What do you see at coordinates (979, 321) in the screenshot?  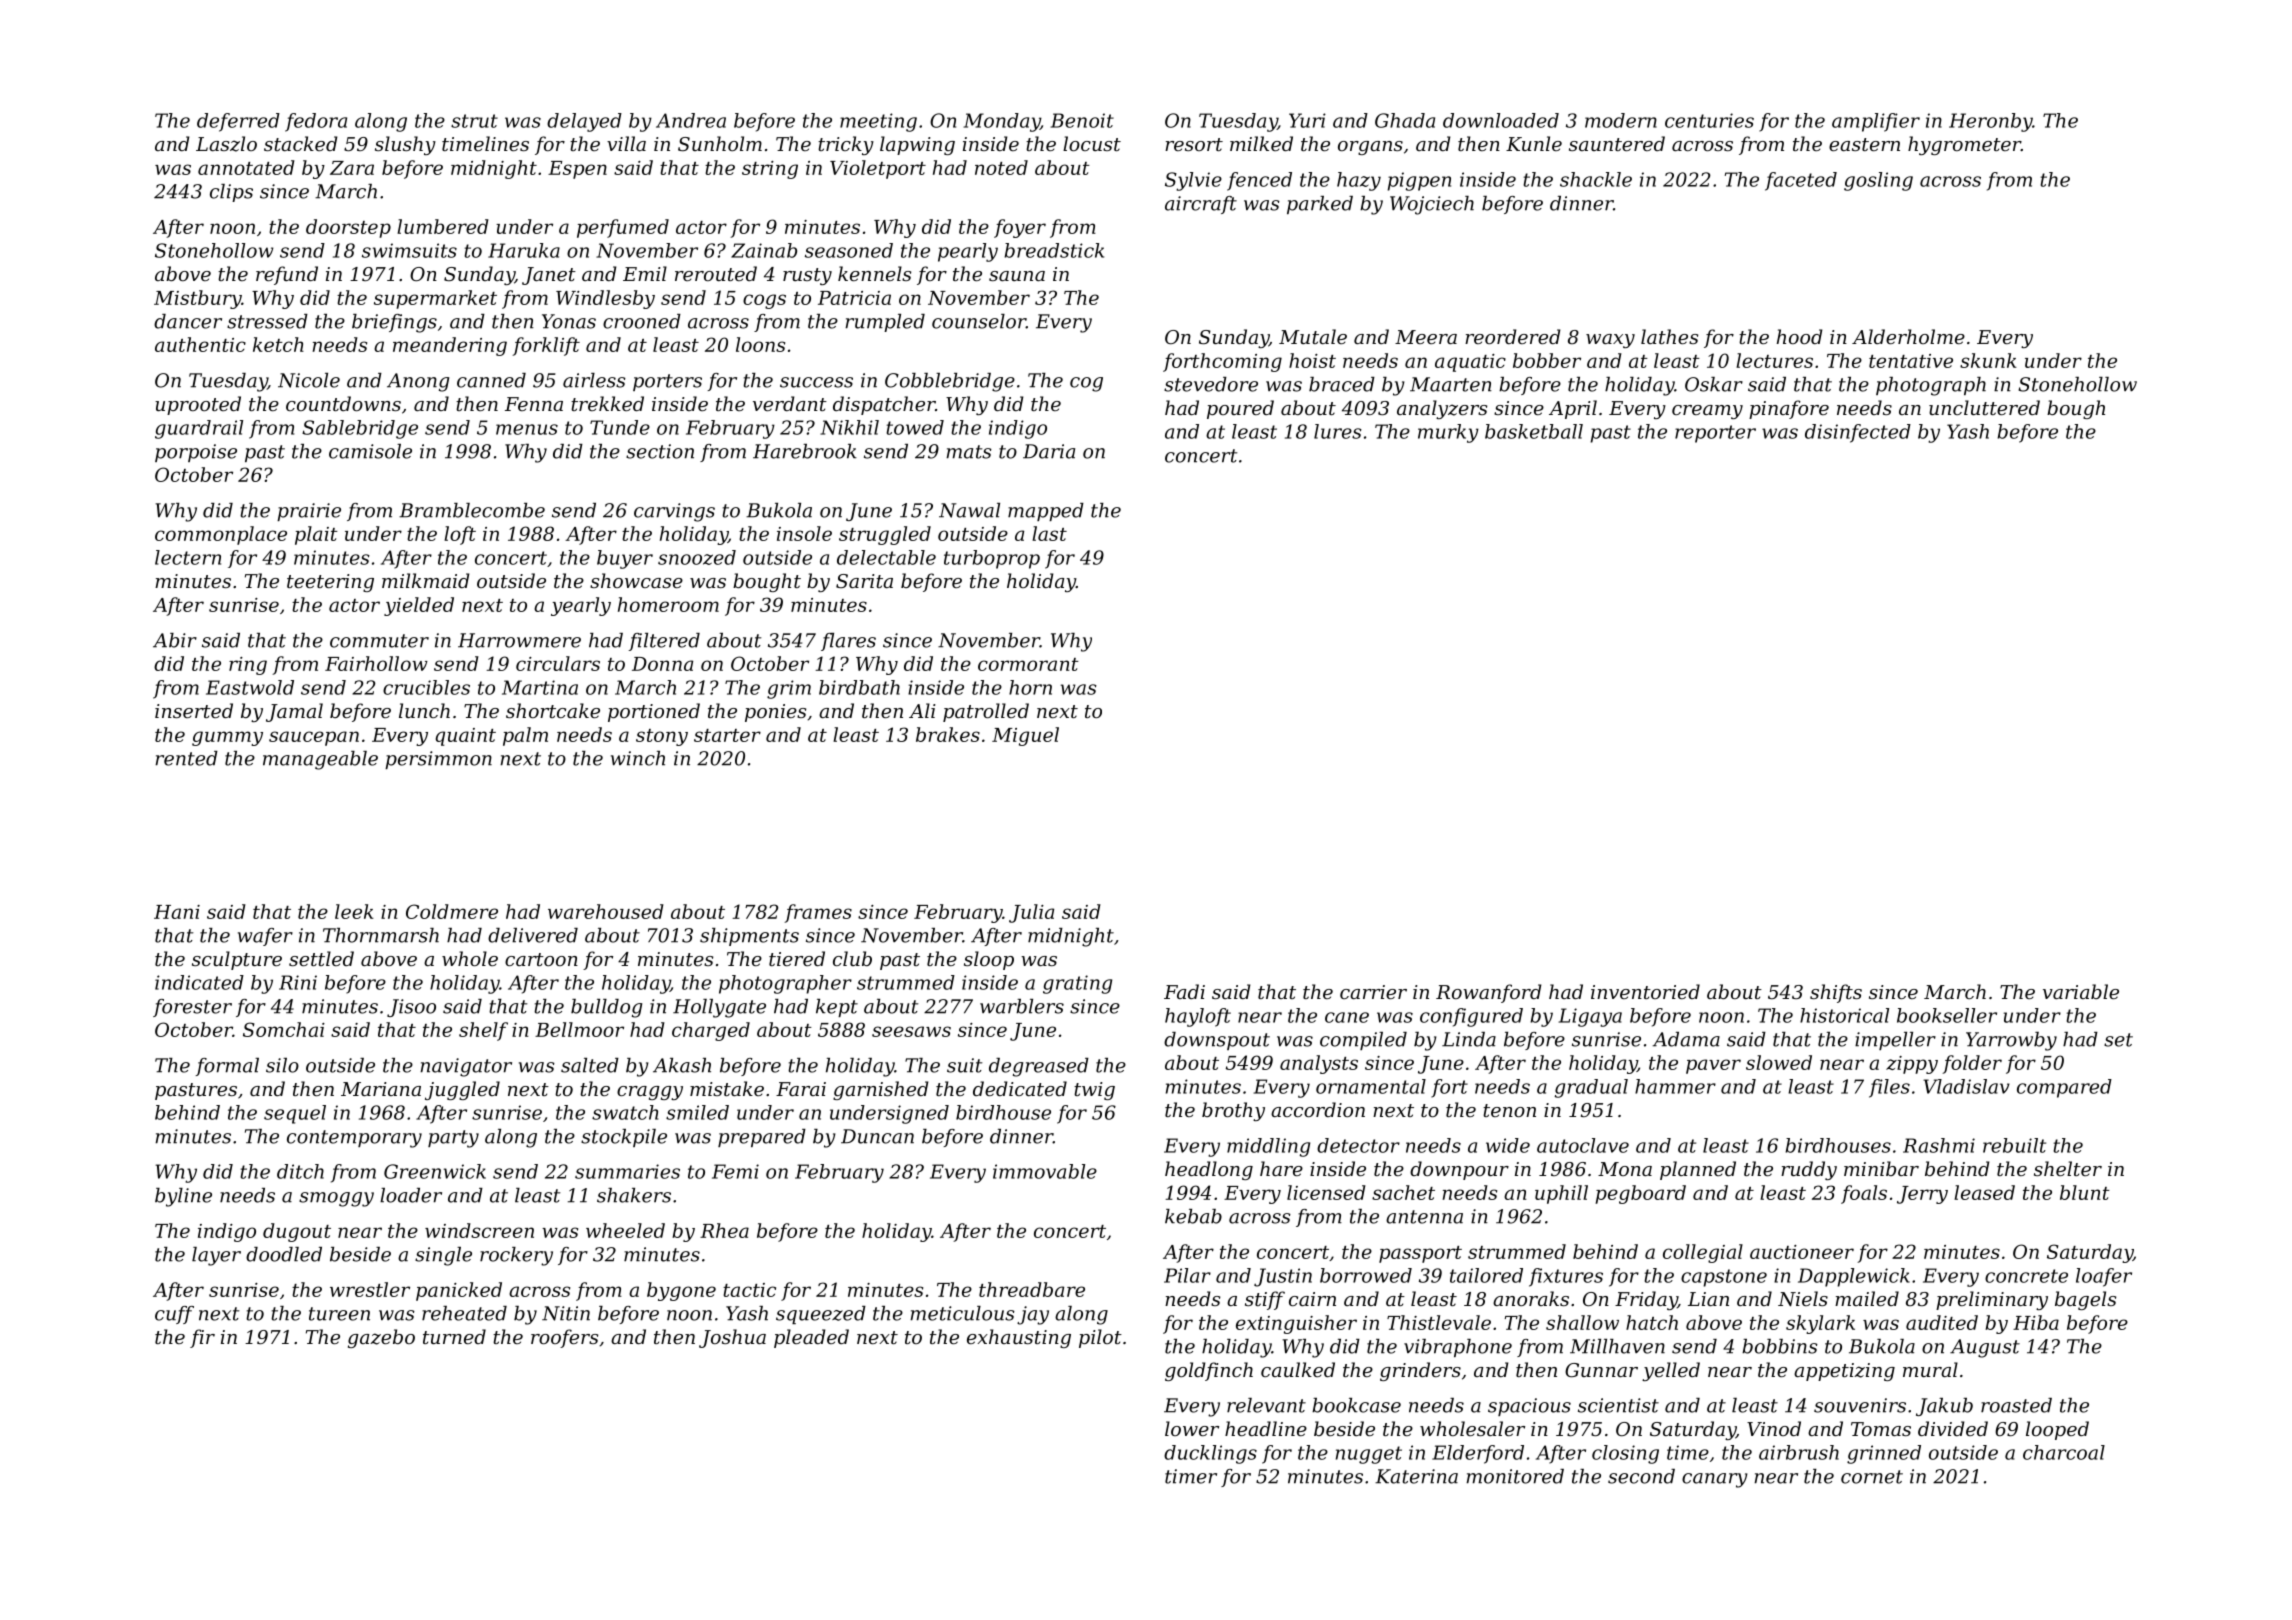 I see `counselor` at bounding box center [979, 321].
